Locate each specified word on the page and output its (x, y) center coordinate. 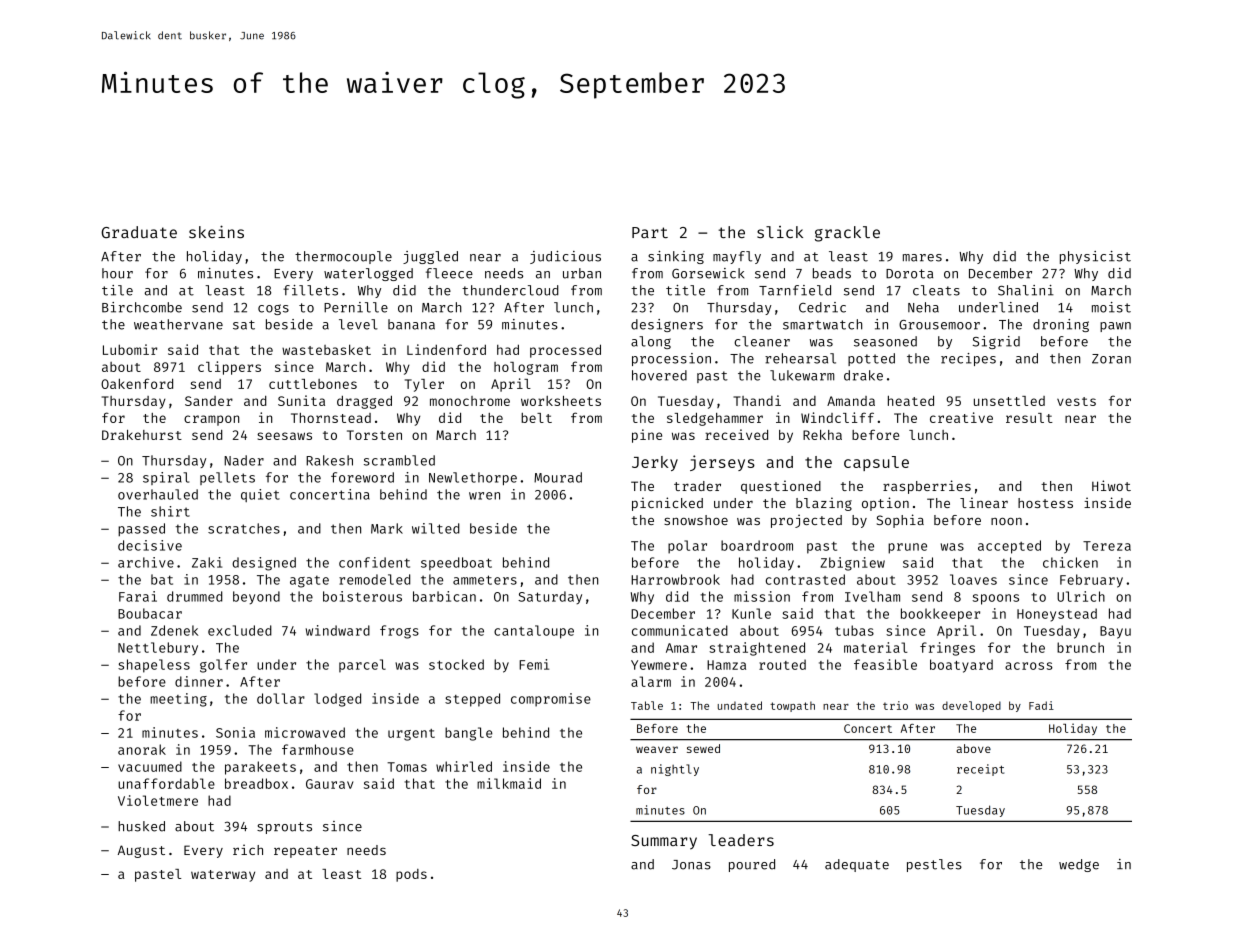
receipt (980, 770)
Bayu (1115, 632)
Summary (664, 842)
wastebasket (326, 349)
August (141, 851)
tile (117, 290)
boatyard (961, 666)
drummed (194, 596)
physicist (1095, 257)
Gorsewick (708, 273)
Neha (923, 307)
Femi (534, 664)
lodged (337, 700)
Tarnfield (795, 290)
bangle (469, 734)
